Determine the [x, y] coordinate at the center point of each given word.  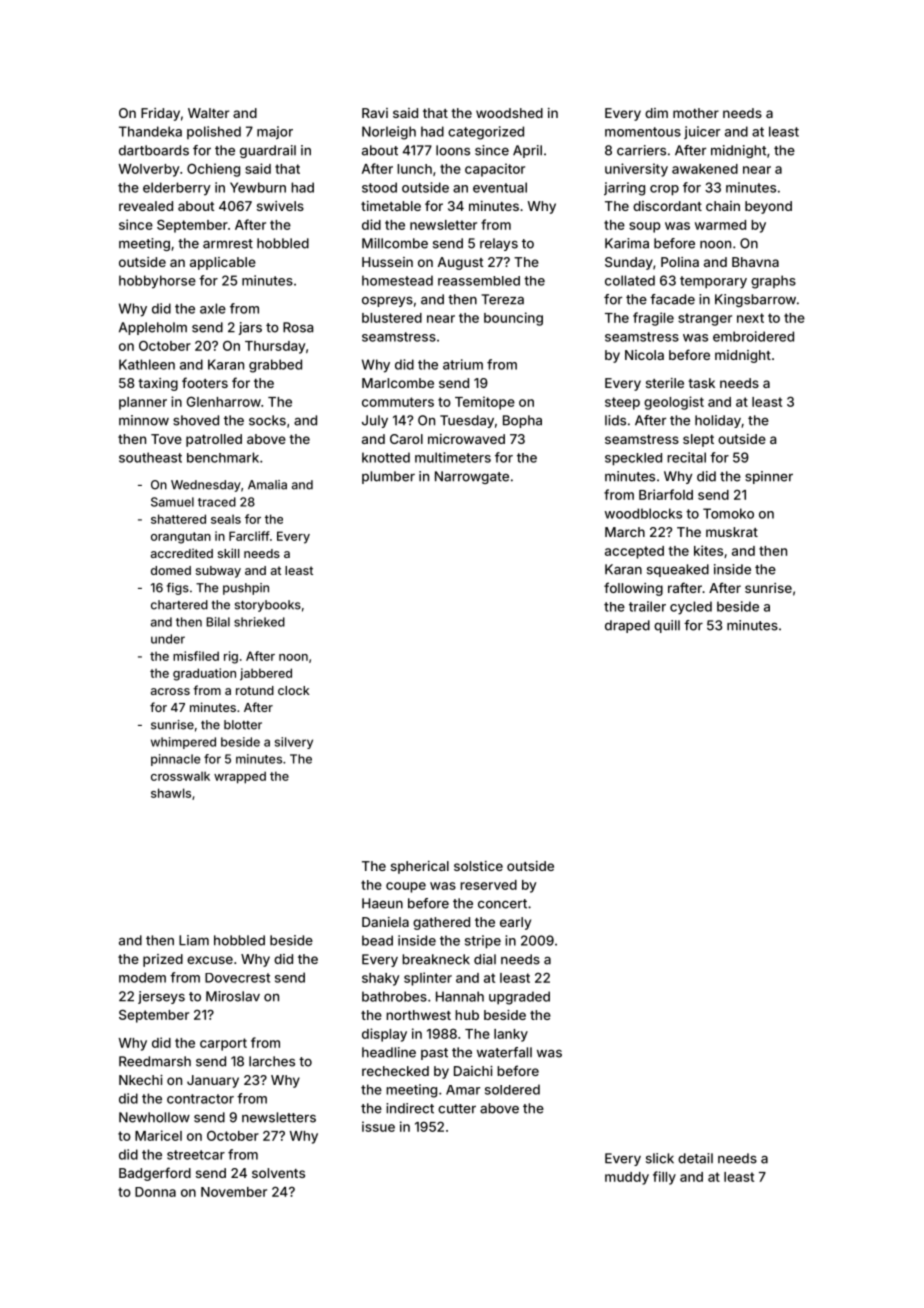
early [515, 923]
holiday [718, 421]
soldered [512, 1089]
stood [379, 187]
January [213, 1081]
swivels [280, 206]
